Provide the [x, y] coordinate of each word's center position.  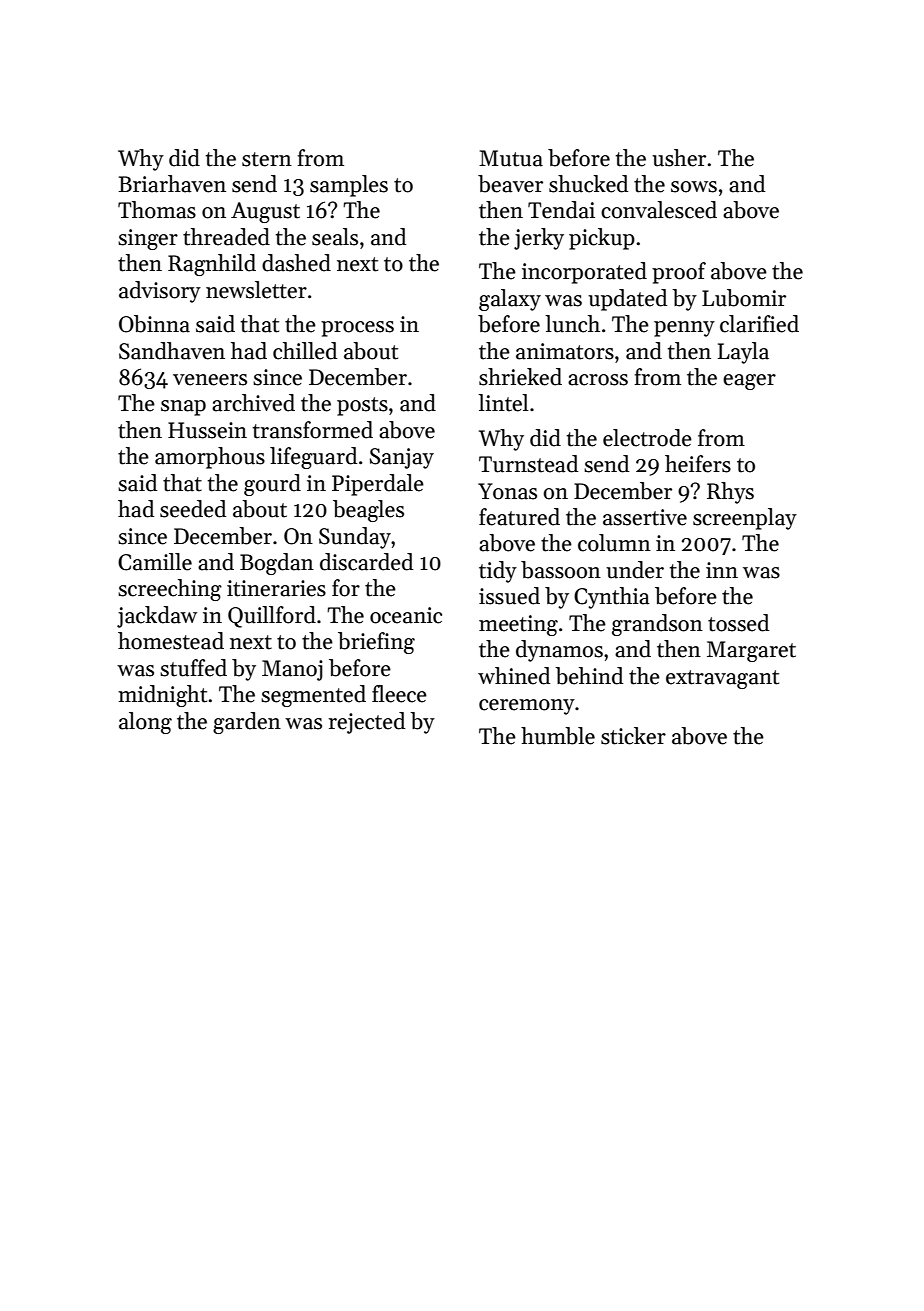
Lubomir [744, 298]
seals [335, 237]
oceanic [406, 615]
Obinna [154, 324]
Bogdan [277, 564]
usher [679, 158]
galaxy [510, 300]
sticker [633, 736]
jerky [539, 239]
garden [247, 723]
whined [514, 676]
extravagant [722, 679]
